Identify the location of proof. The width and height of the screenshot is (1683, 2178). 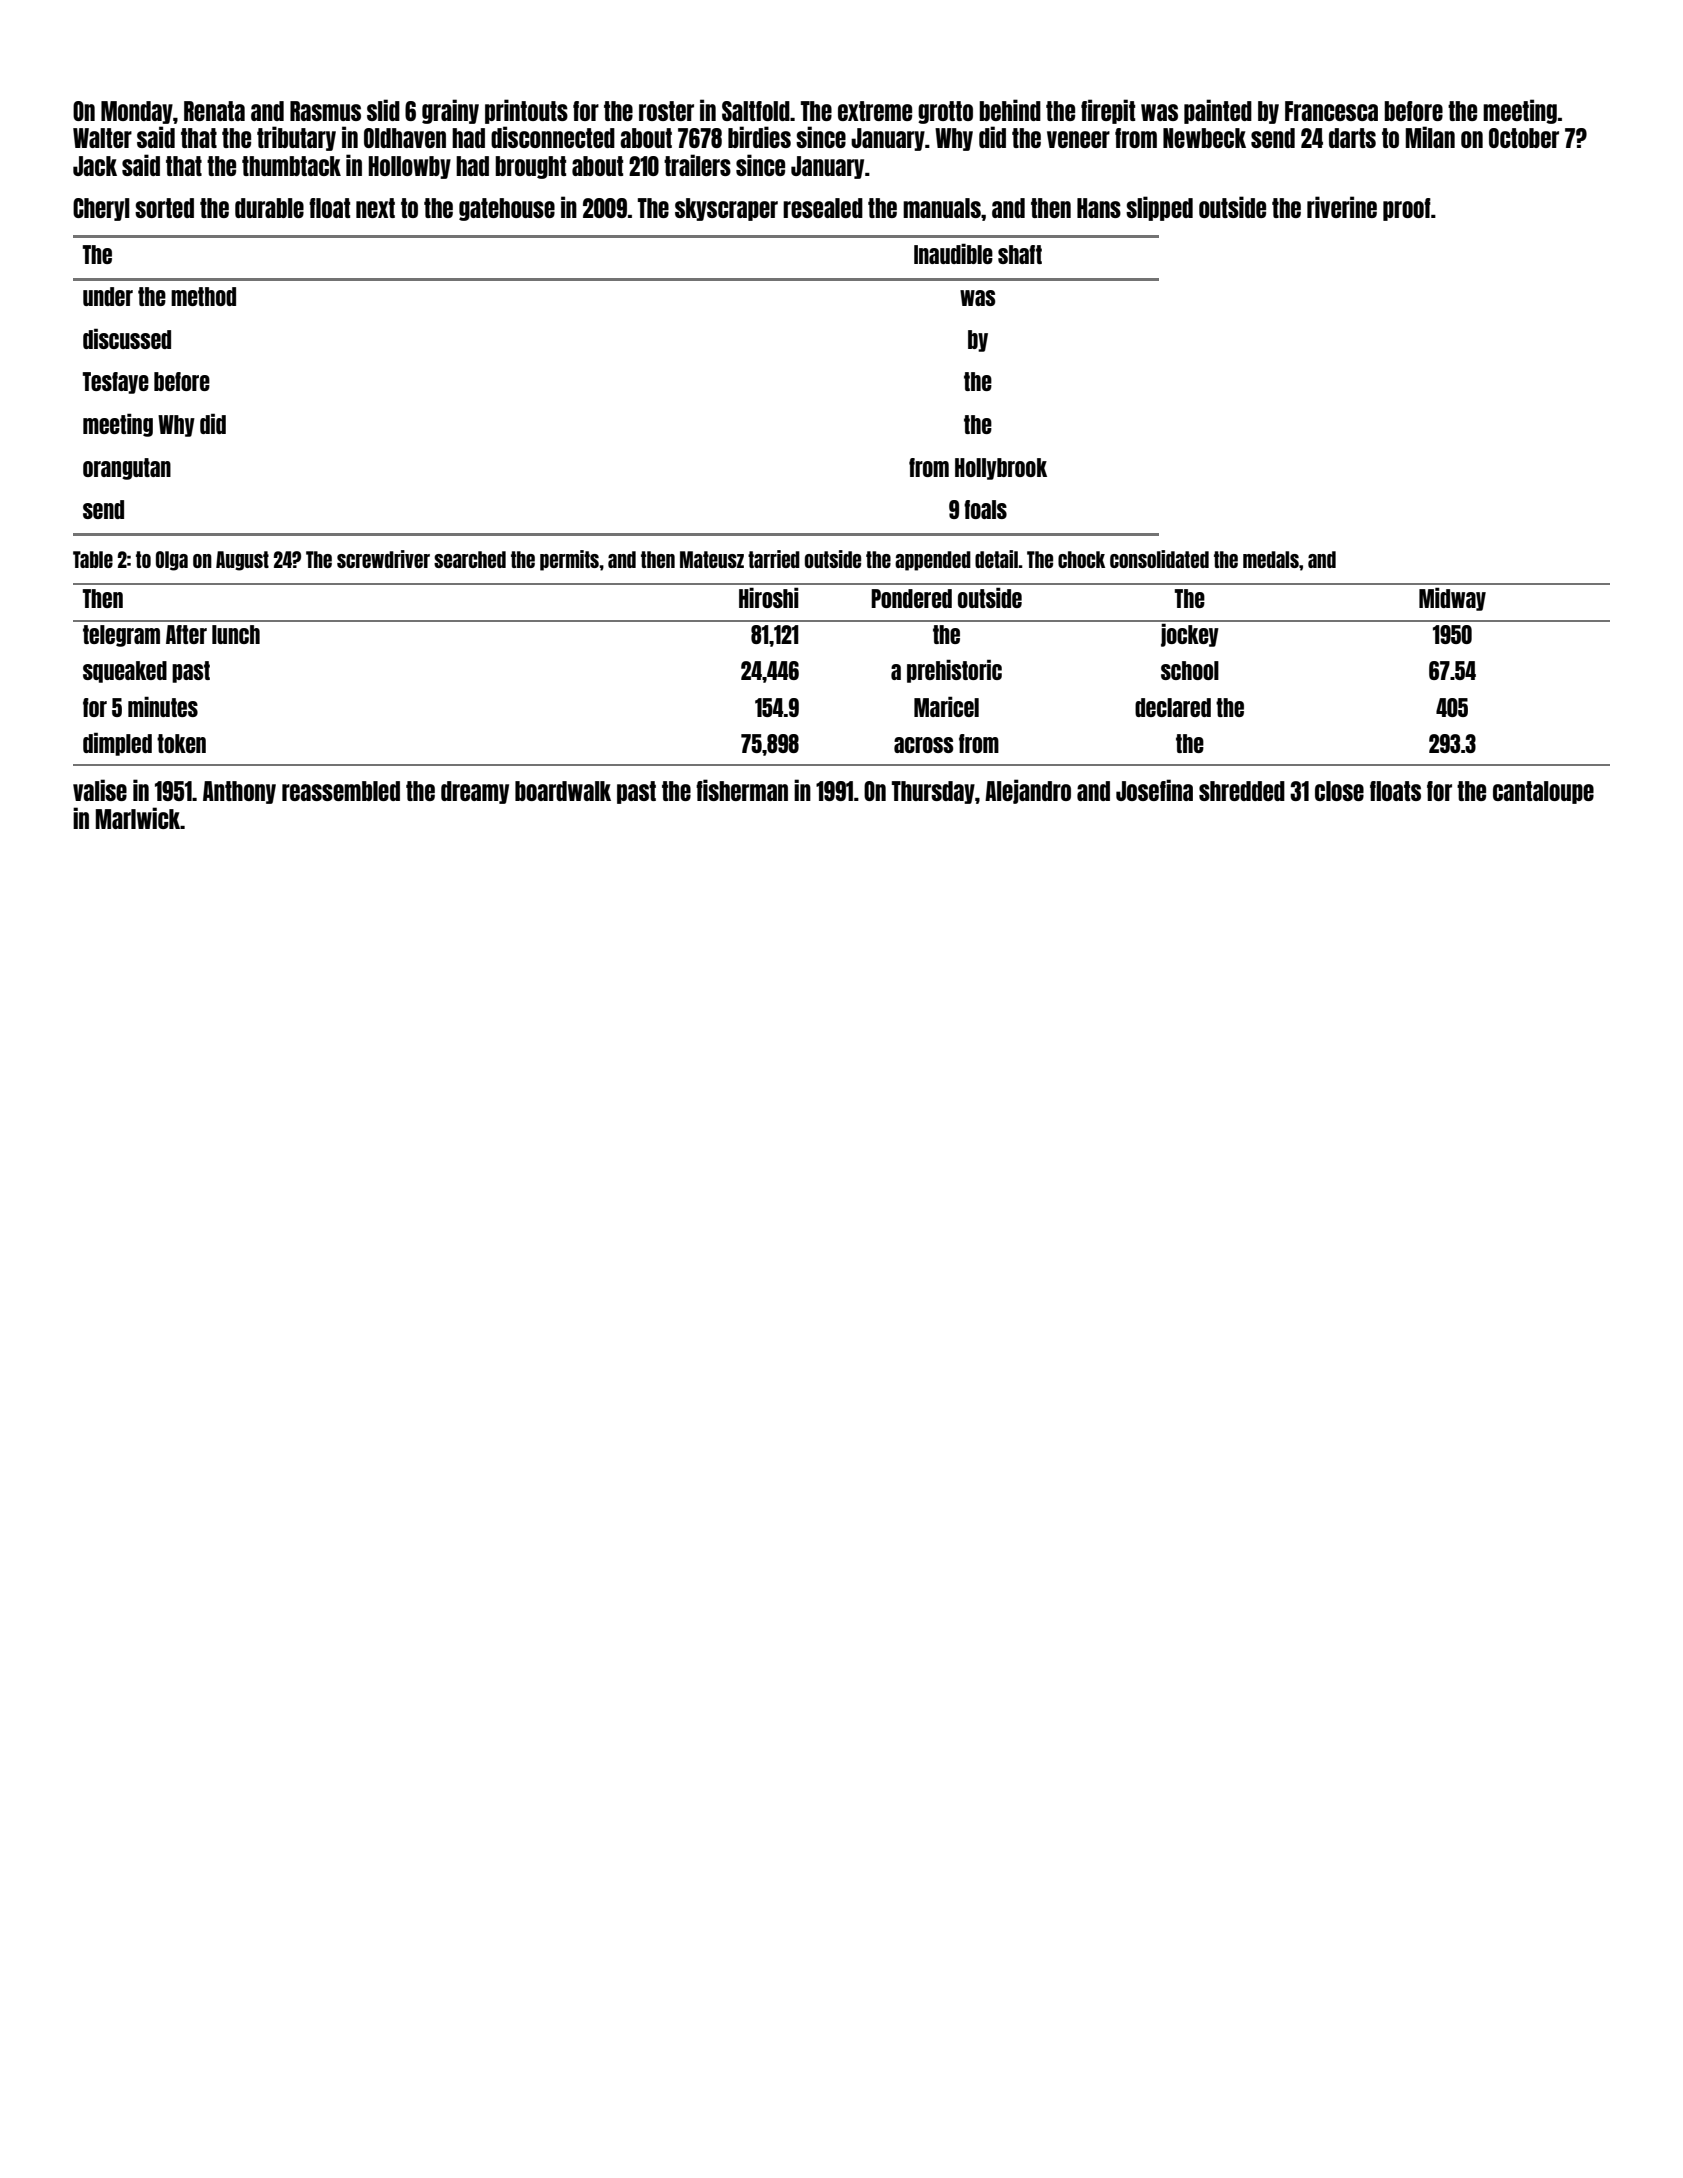
(1407, 209).
